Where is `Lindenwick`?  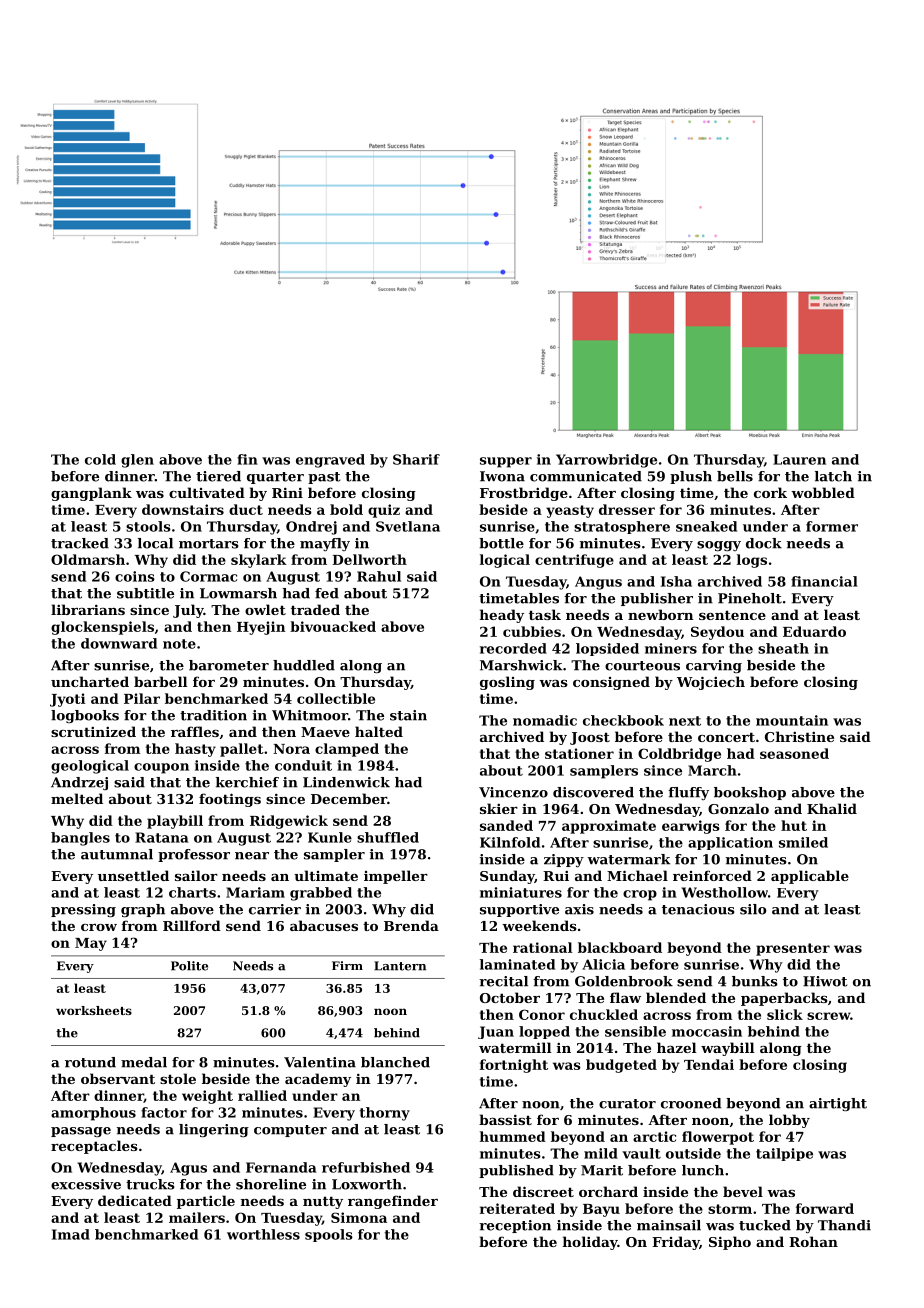
Lindenwick is located at coordinates (346, 782).
